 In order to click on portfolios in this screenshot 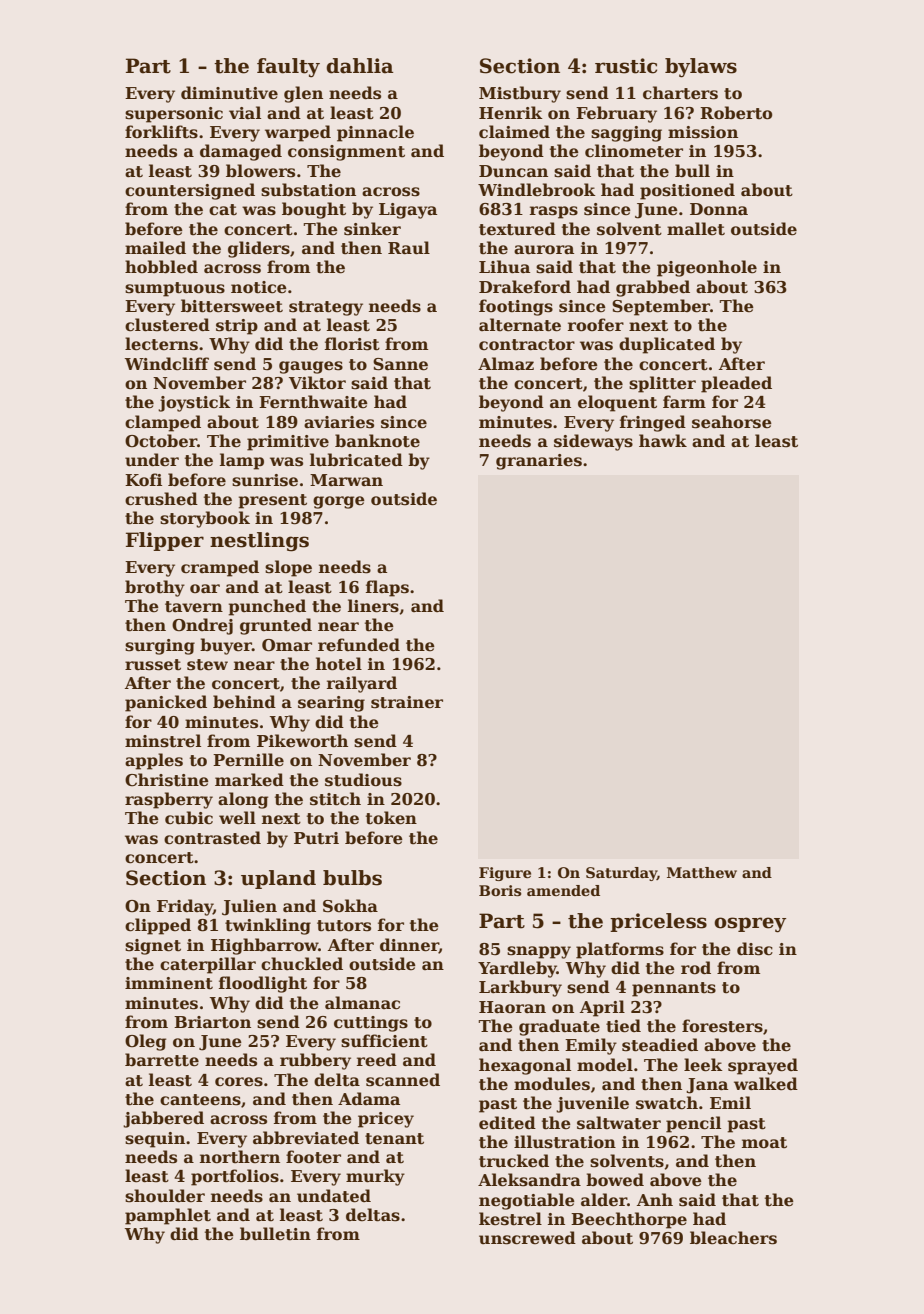, I will do `click(235, 1177)`.
